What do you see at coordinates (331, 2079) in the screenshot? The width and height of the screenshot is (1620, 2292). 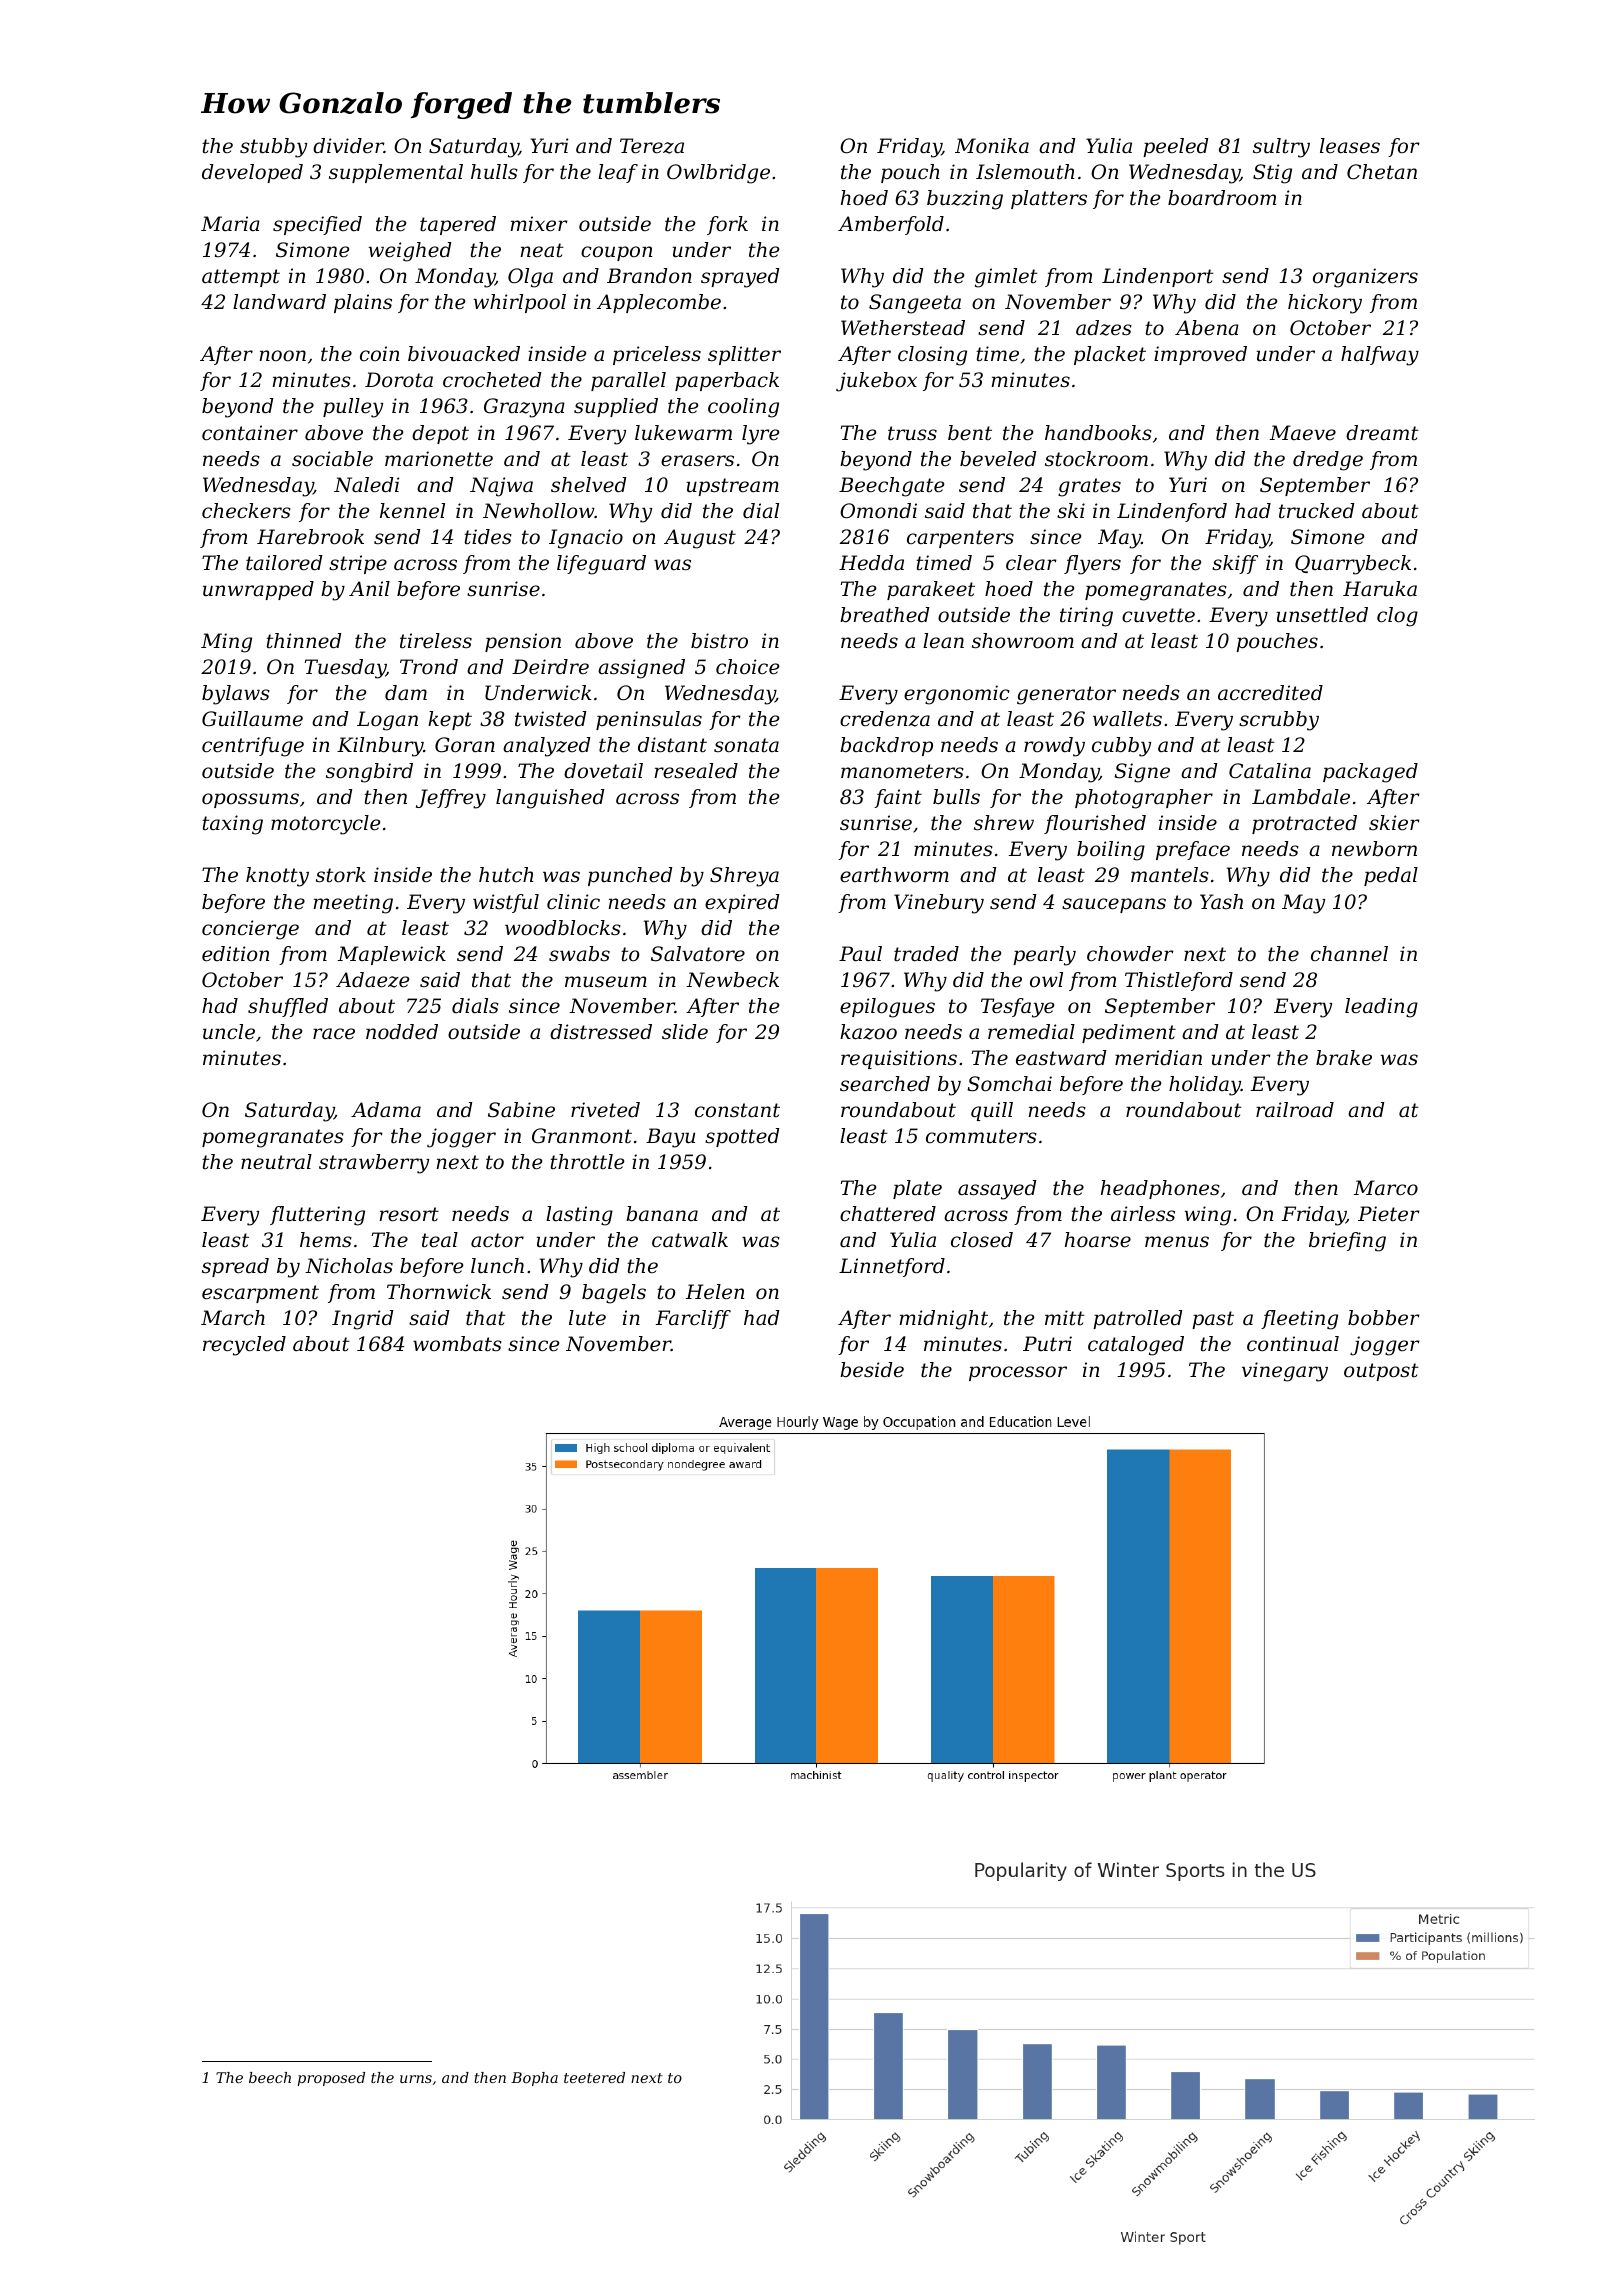 I see `proposed` at bounding box center [331, 2079].
